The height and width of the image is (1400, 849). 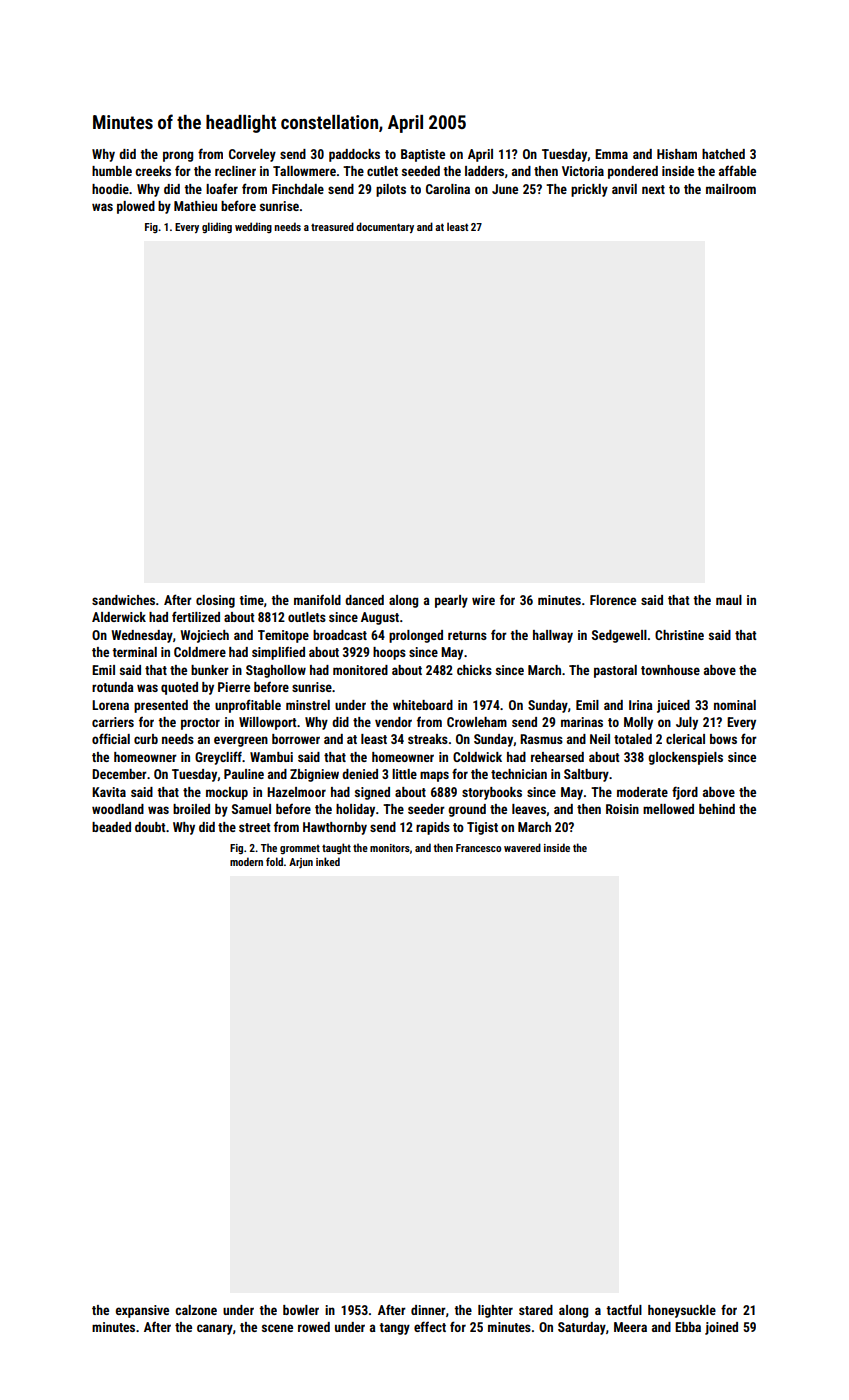 What do you see at coordinates (385, 227) in the image?
I see `documentary` at bounding box center [385, 227].
